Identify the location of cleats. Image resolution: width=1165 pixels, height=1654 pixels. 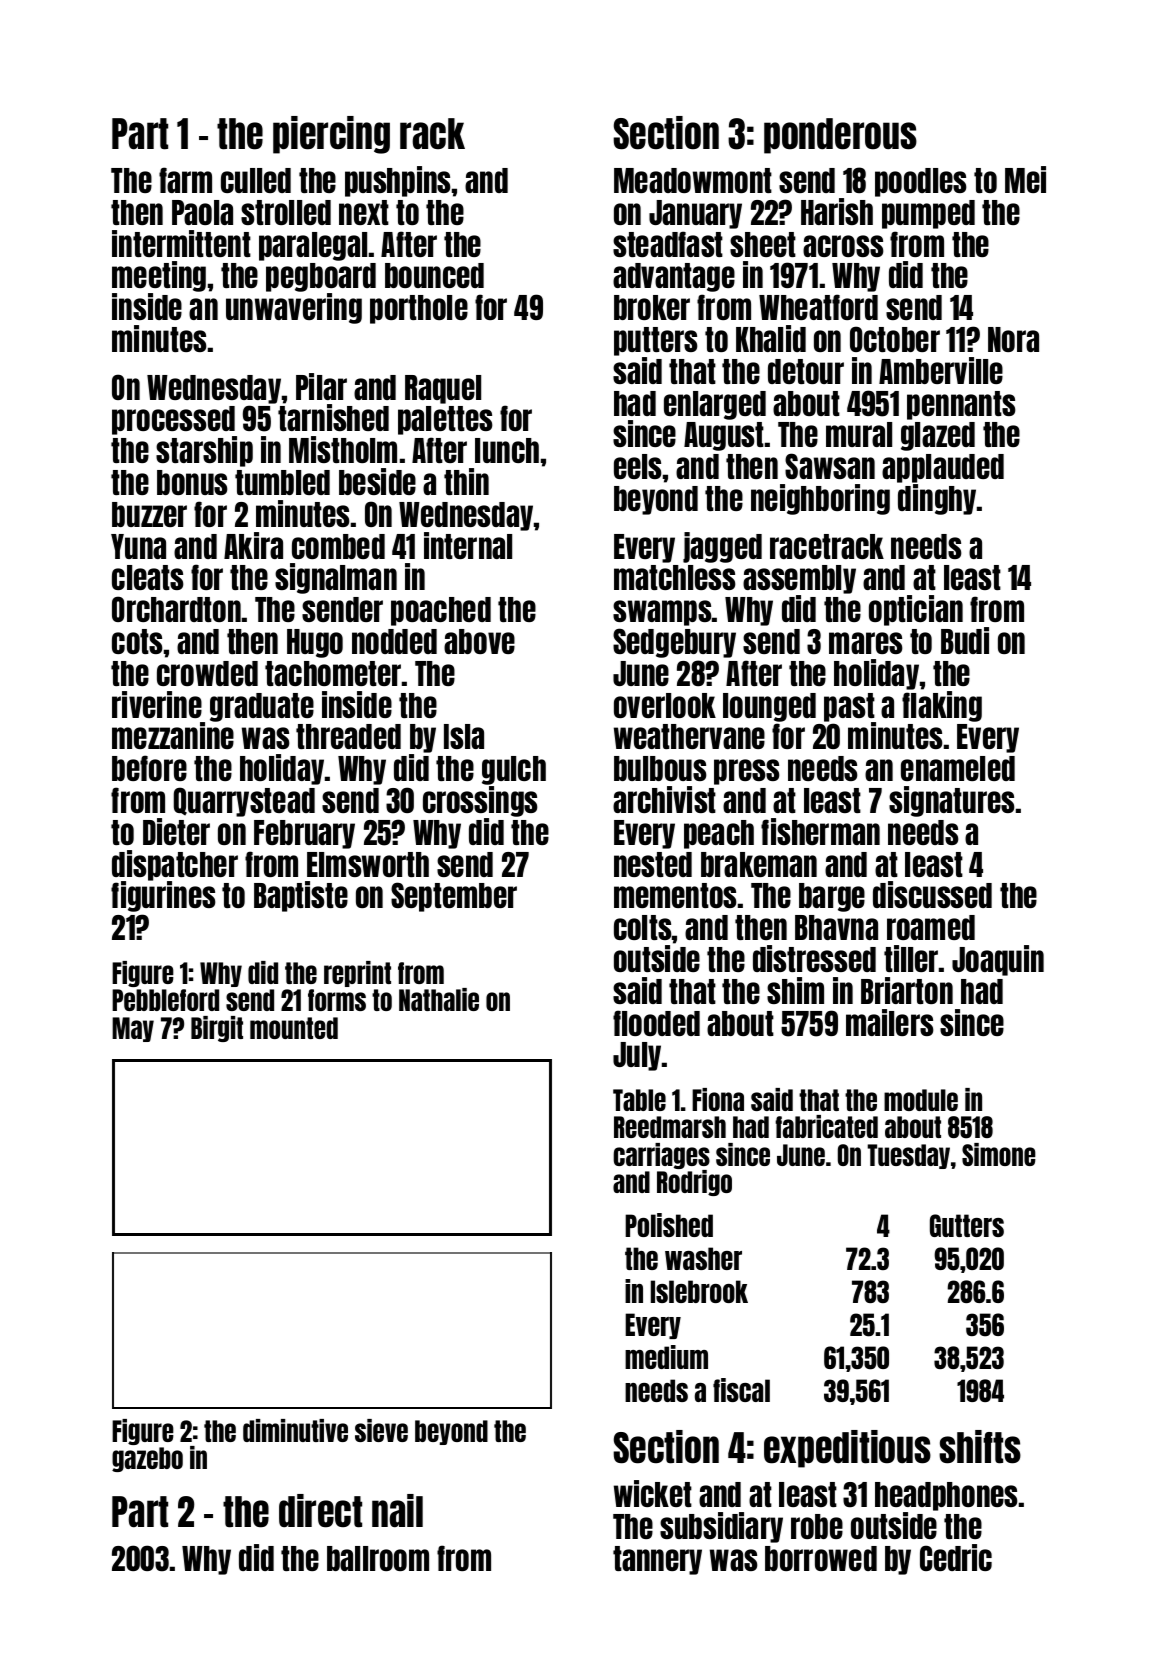
(148, 577).
